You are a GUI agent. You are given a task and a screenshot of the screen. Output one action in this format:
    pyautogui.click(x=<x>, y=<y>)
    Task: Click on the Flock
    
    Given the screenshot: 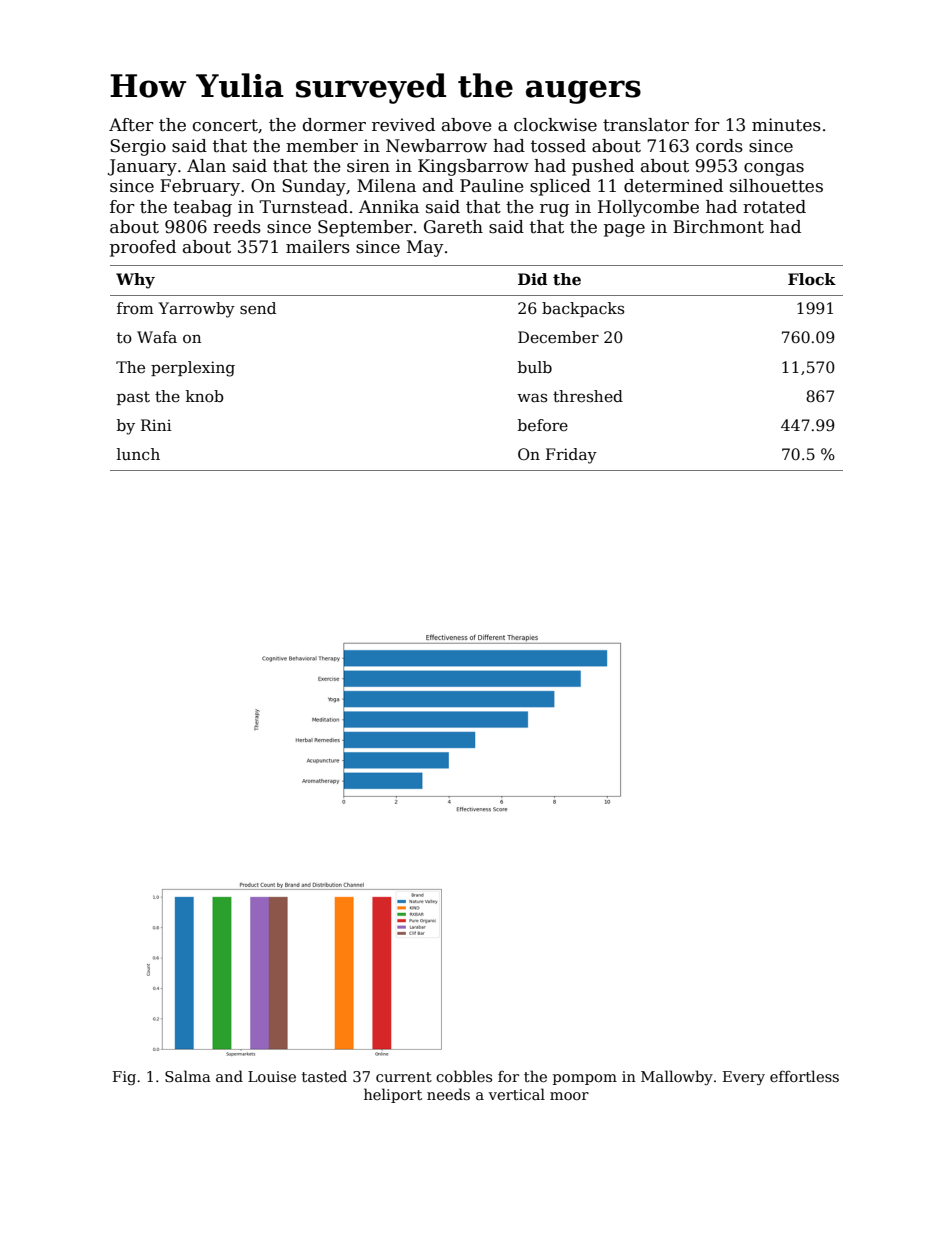 What is the action you would take?
    pyautogui.click(x=812, y=279)
